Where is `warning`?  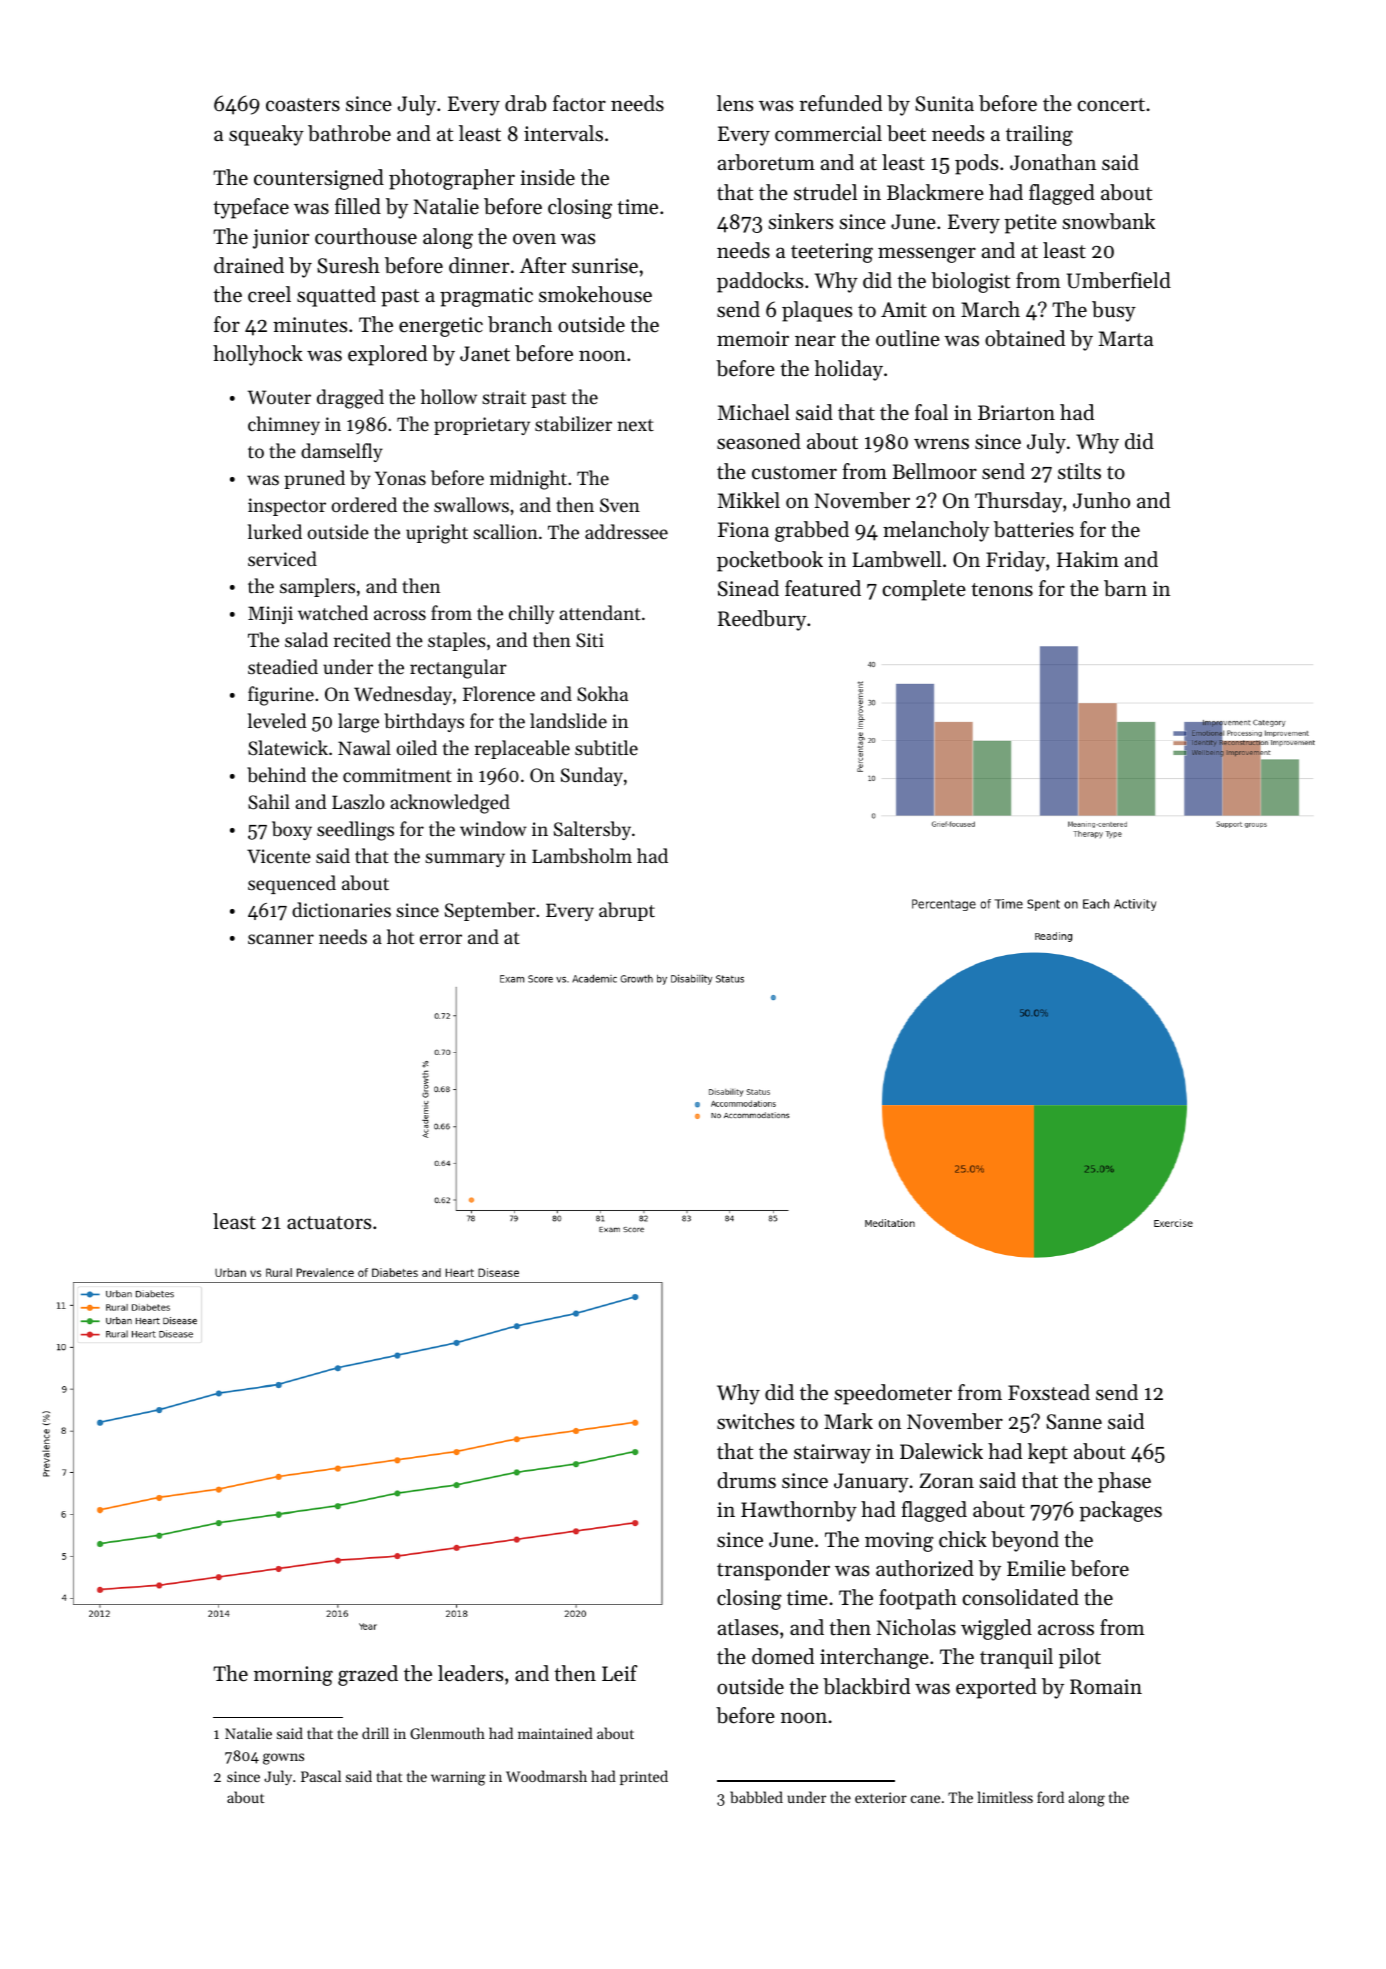
warning is located at coordinates (458, 1778).
